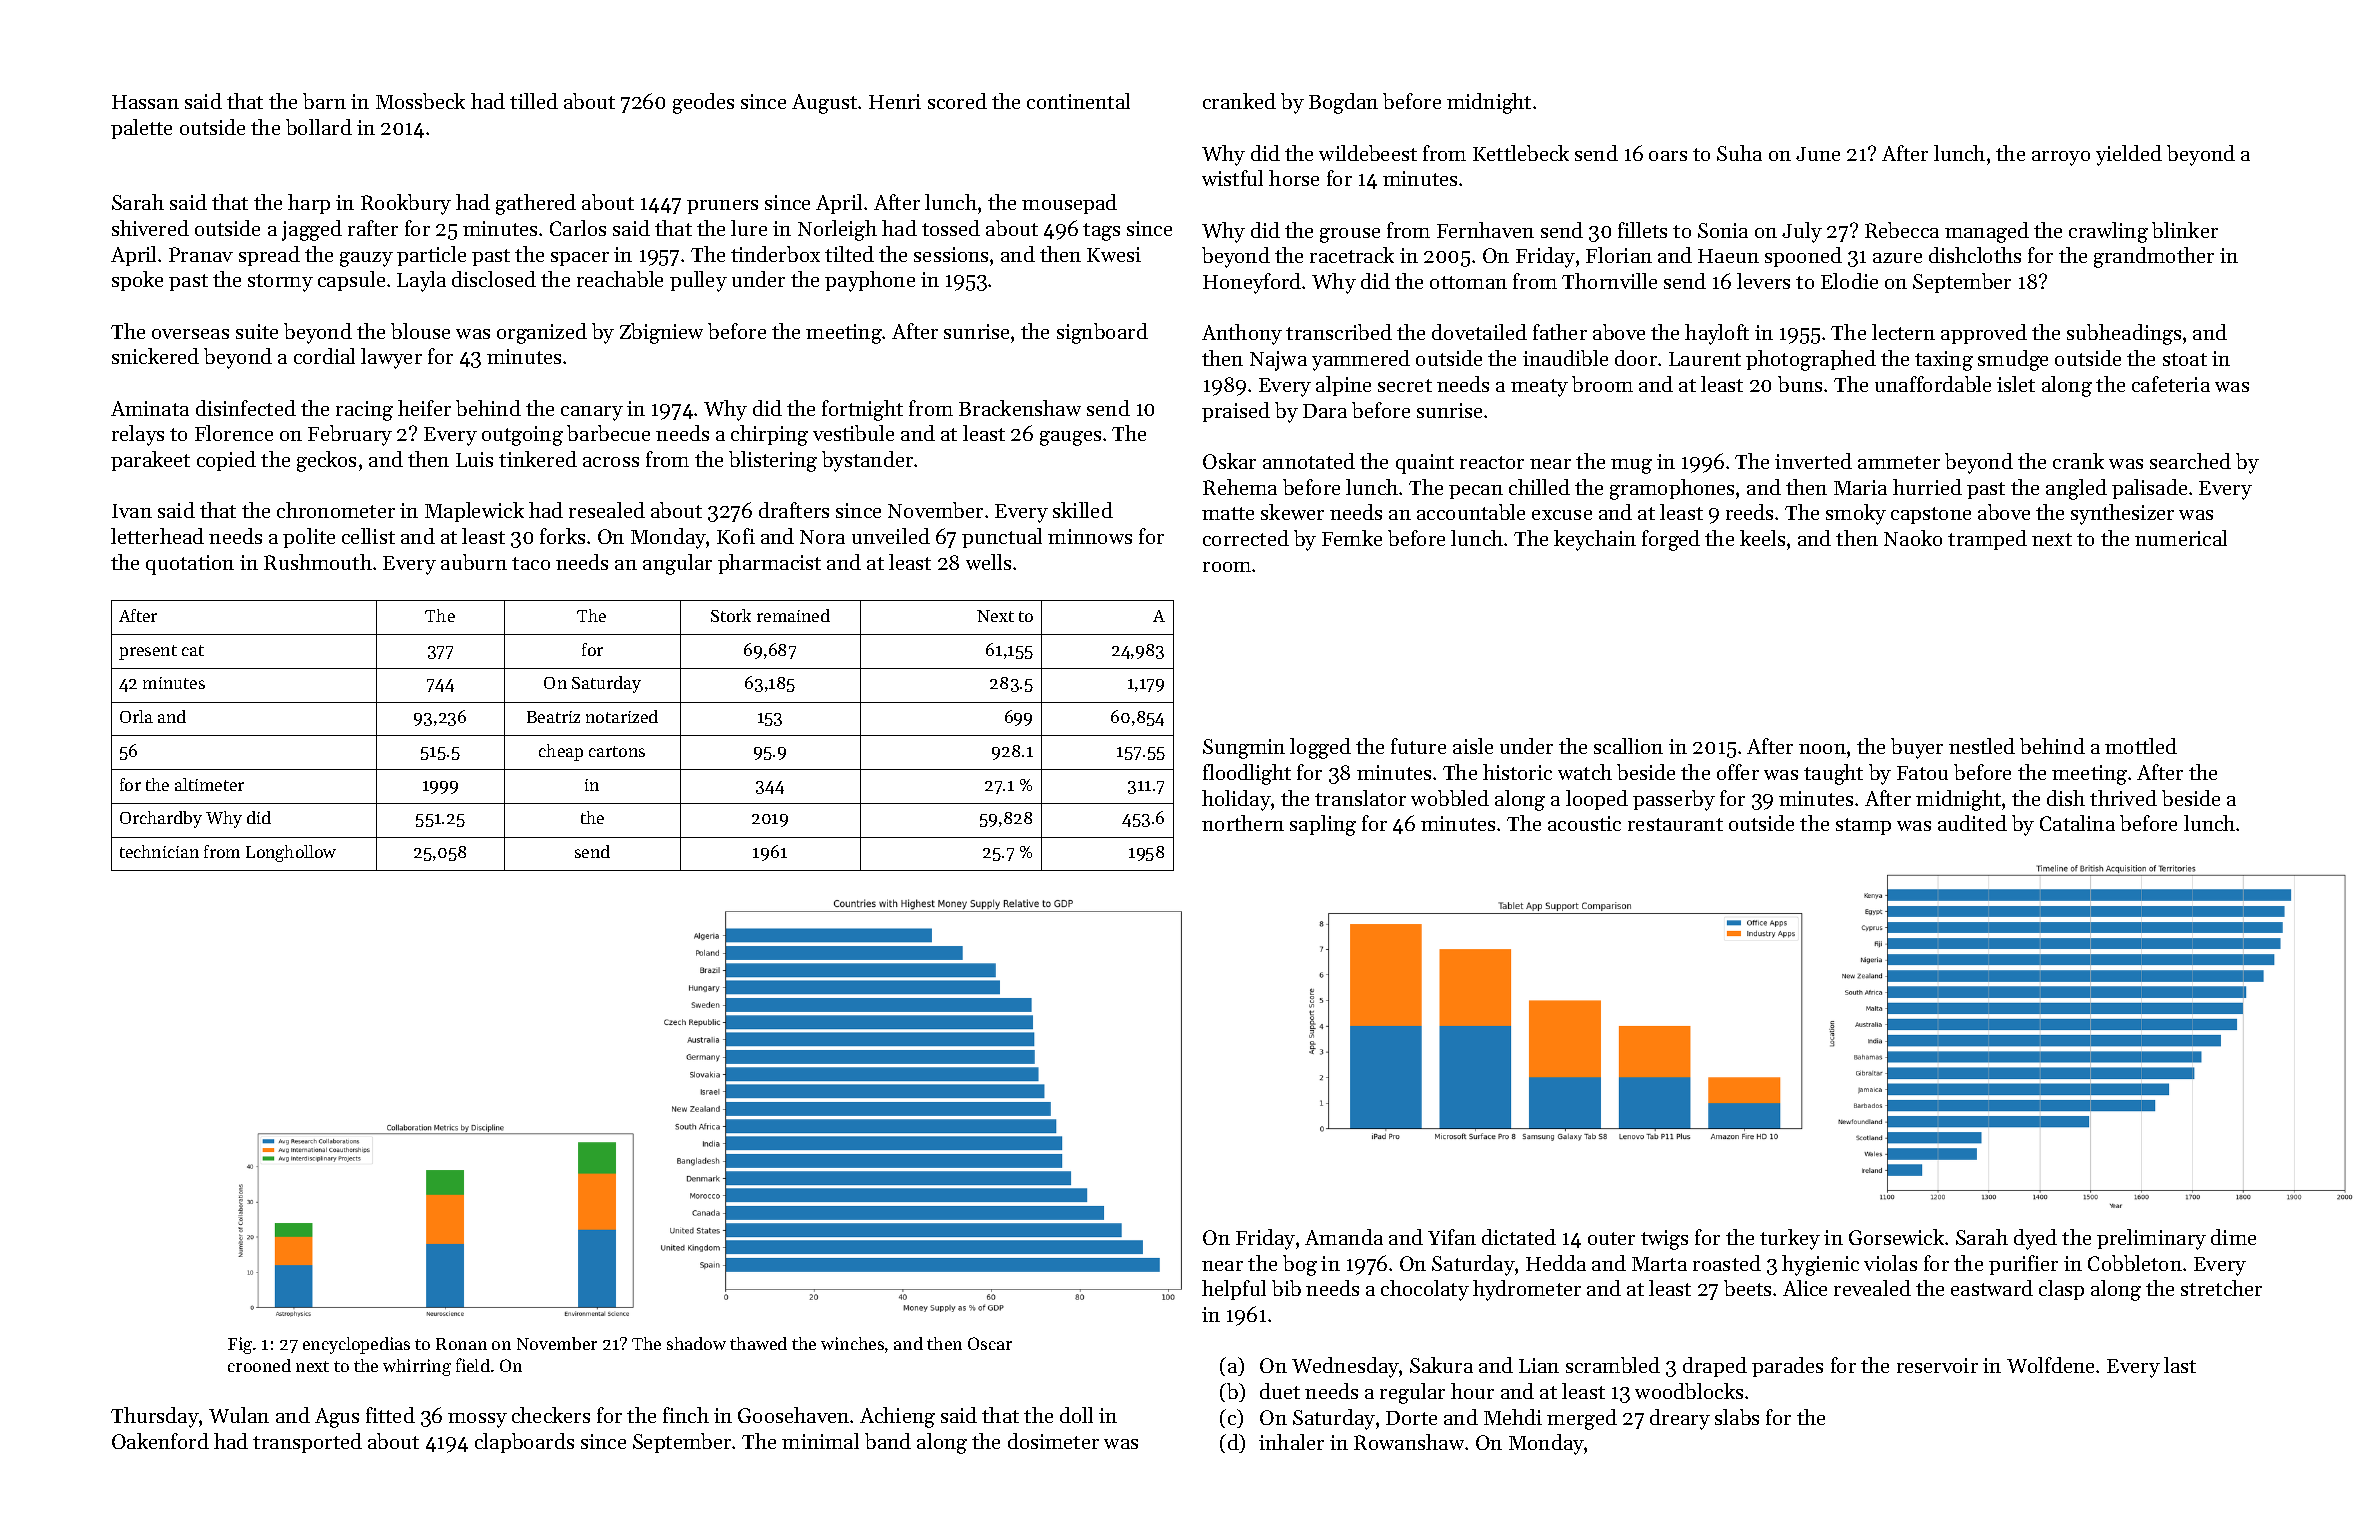 The image size is (2376, 1538). What do you see at coordinates (524, 1443) in the screenshot?
I see `clapboards` at bounding box center [524, 1443].
